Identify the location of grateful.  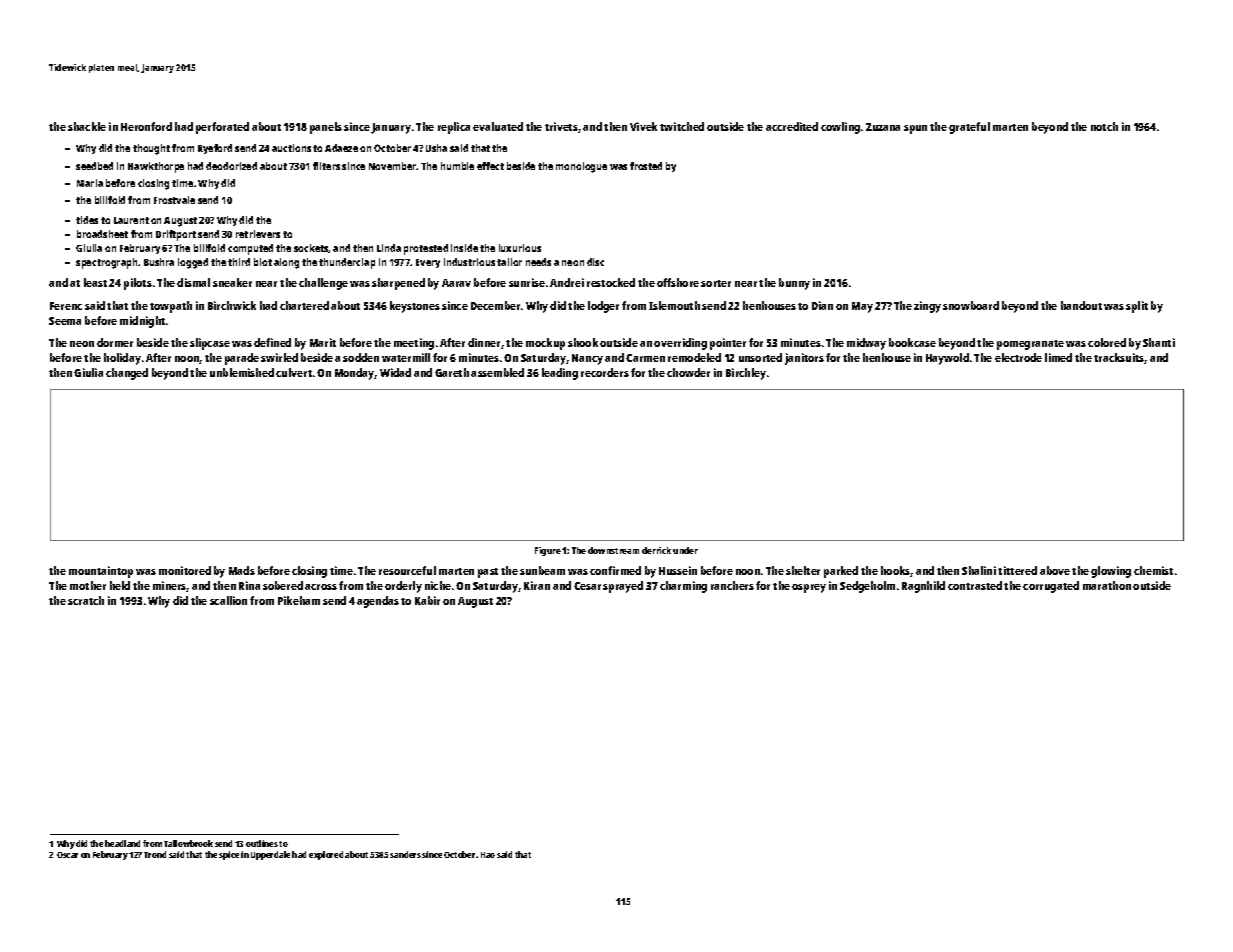
(969, 128).
